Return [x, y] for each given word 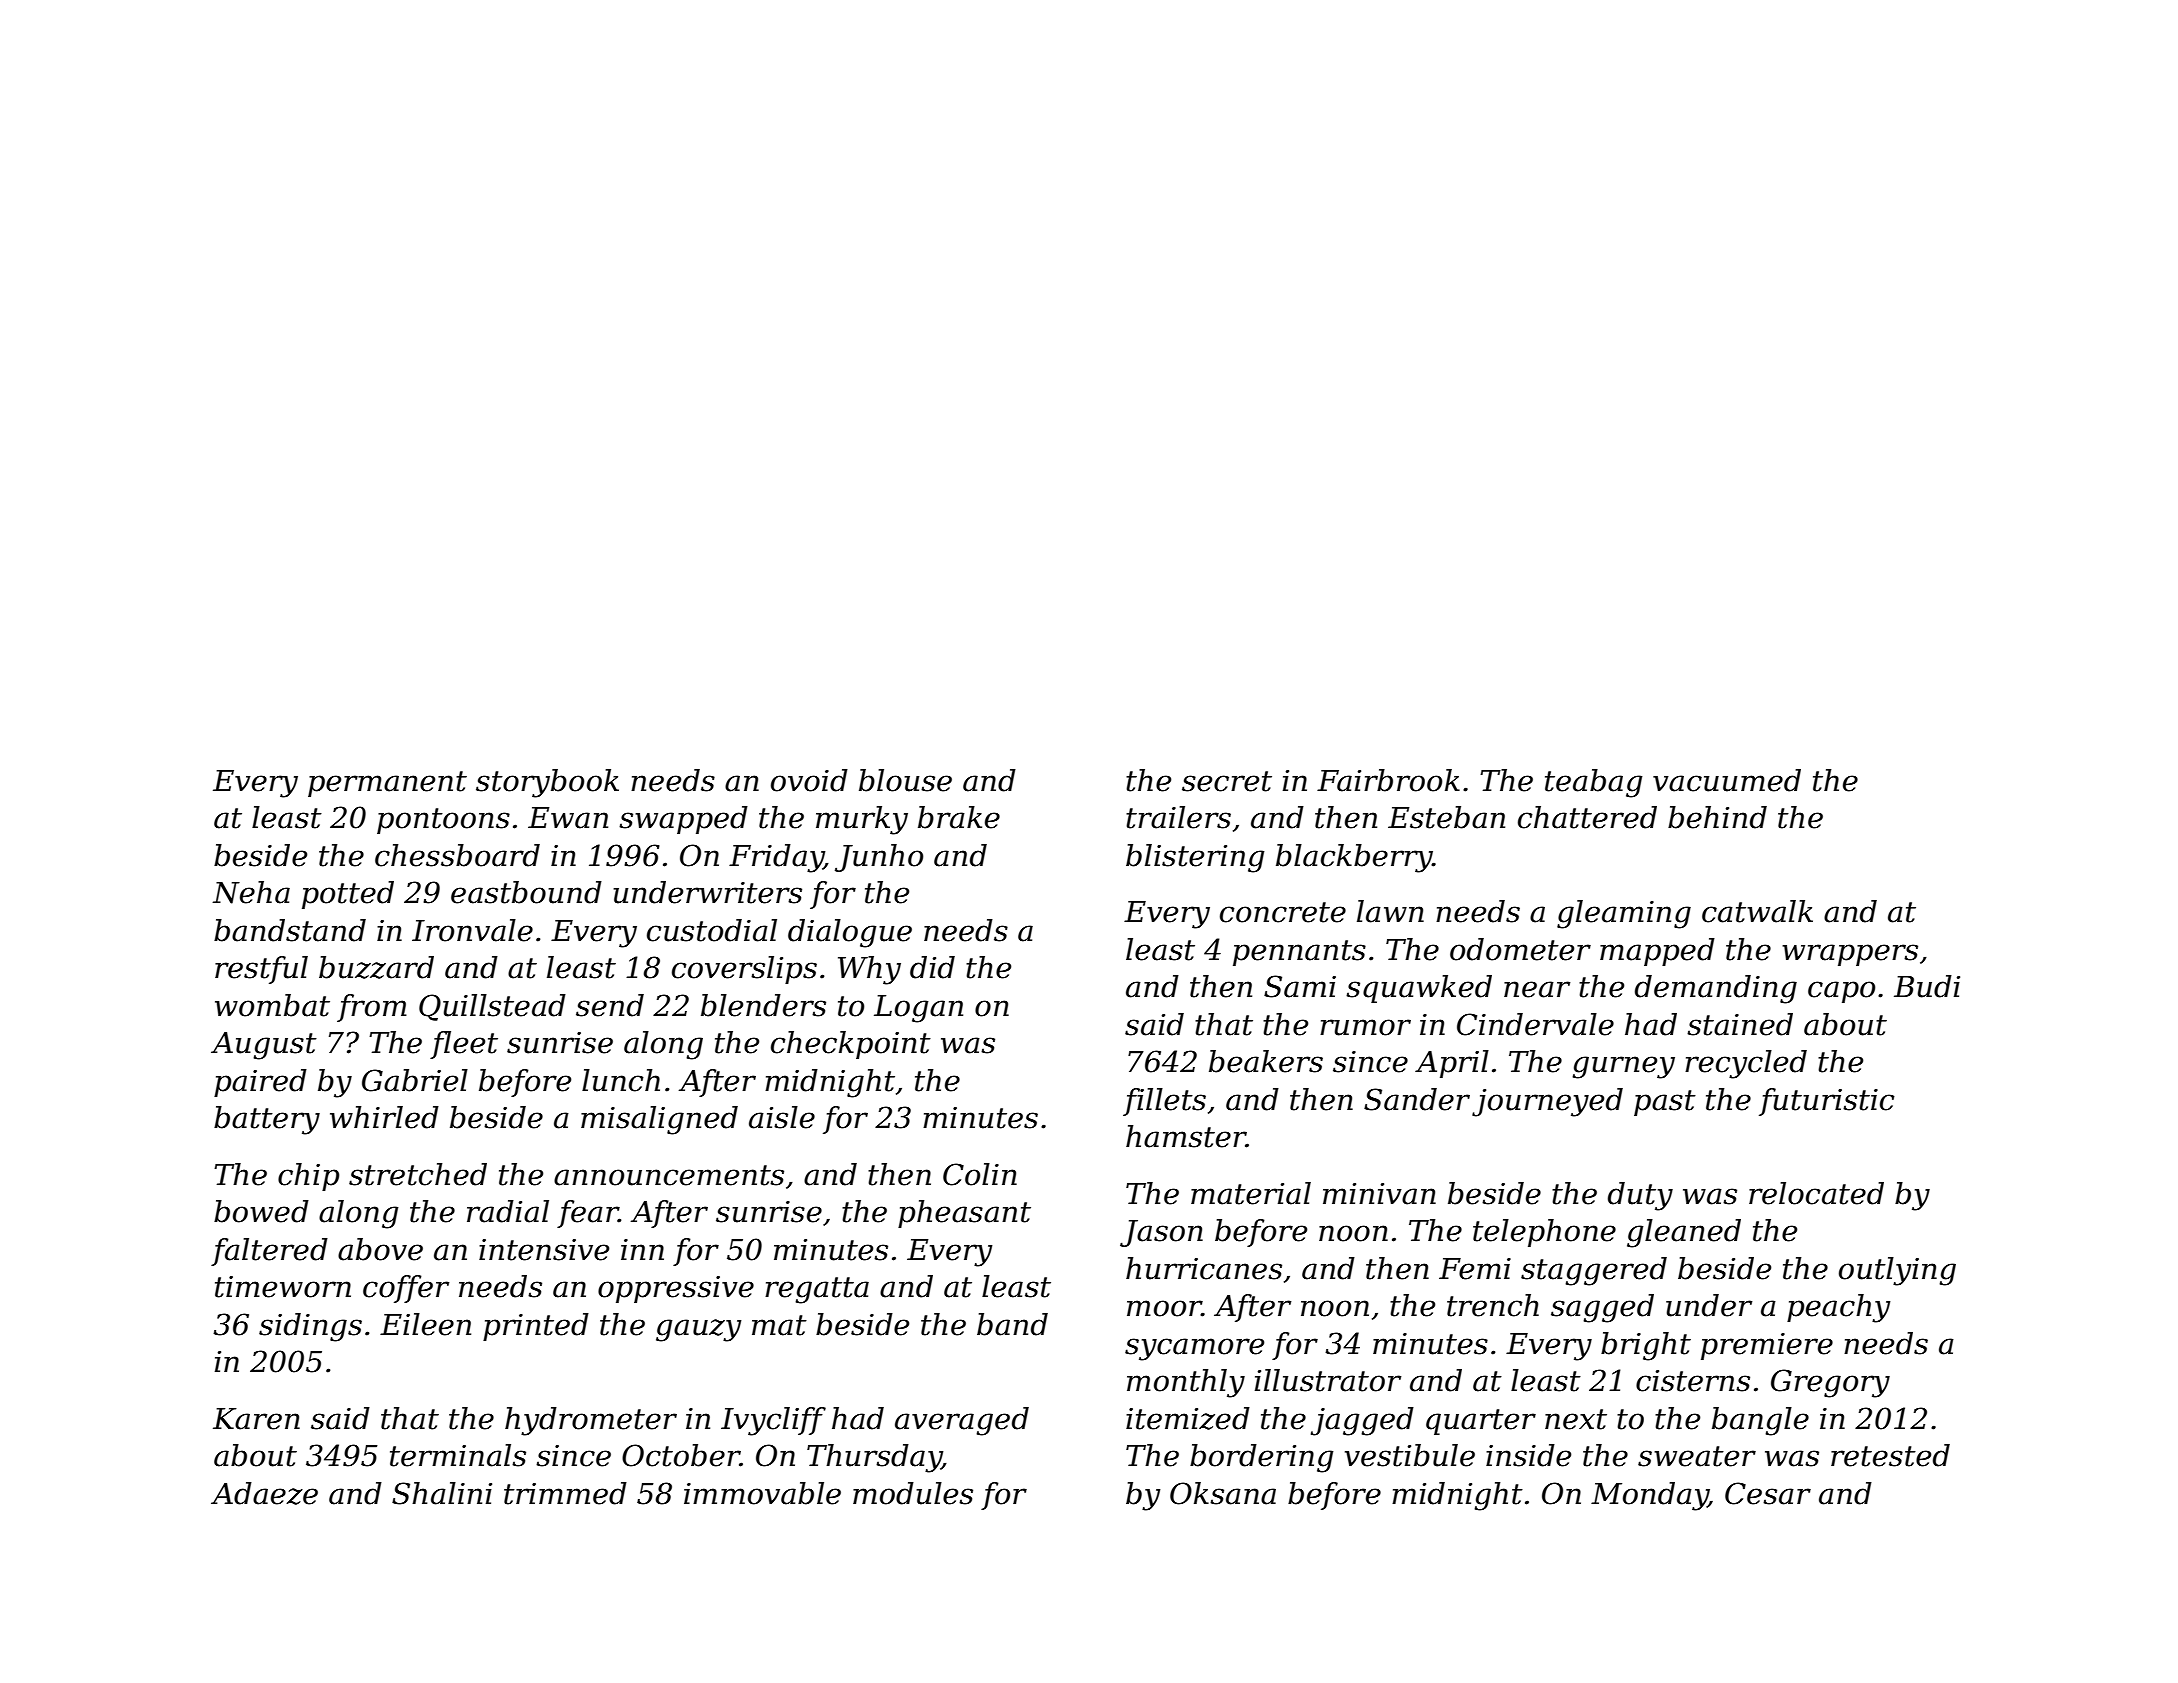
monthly [1186, 1383]
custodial [712, 930]
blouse [905, 780]
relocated [1816, 1193]
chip [308, 1177]
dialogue [850, 933]
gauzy [698, 1330]
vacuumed [1727, 780]
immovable [762, 1493]
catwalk [1757, 911]
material [1251, 1193]
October [681, 1455]
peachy [1838, 1308]
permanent [387, 784]
